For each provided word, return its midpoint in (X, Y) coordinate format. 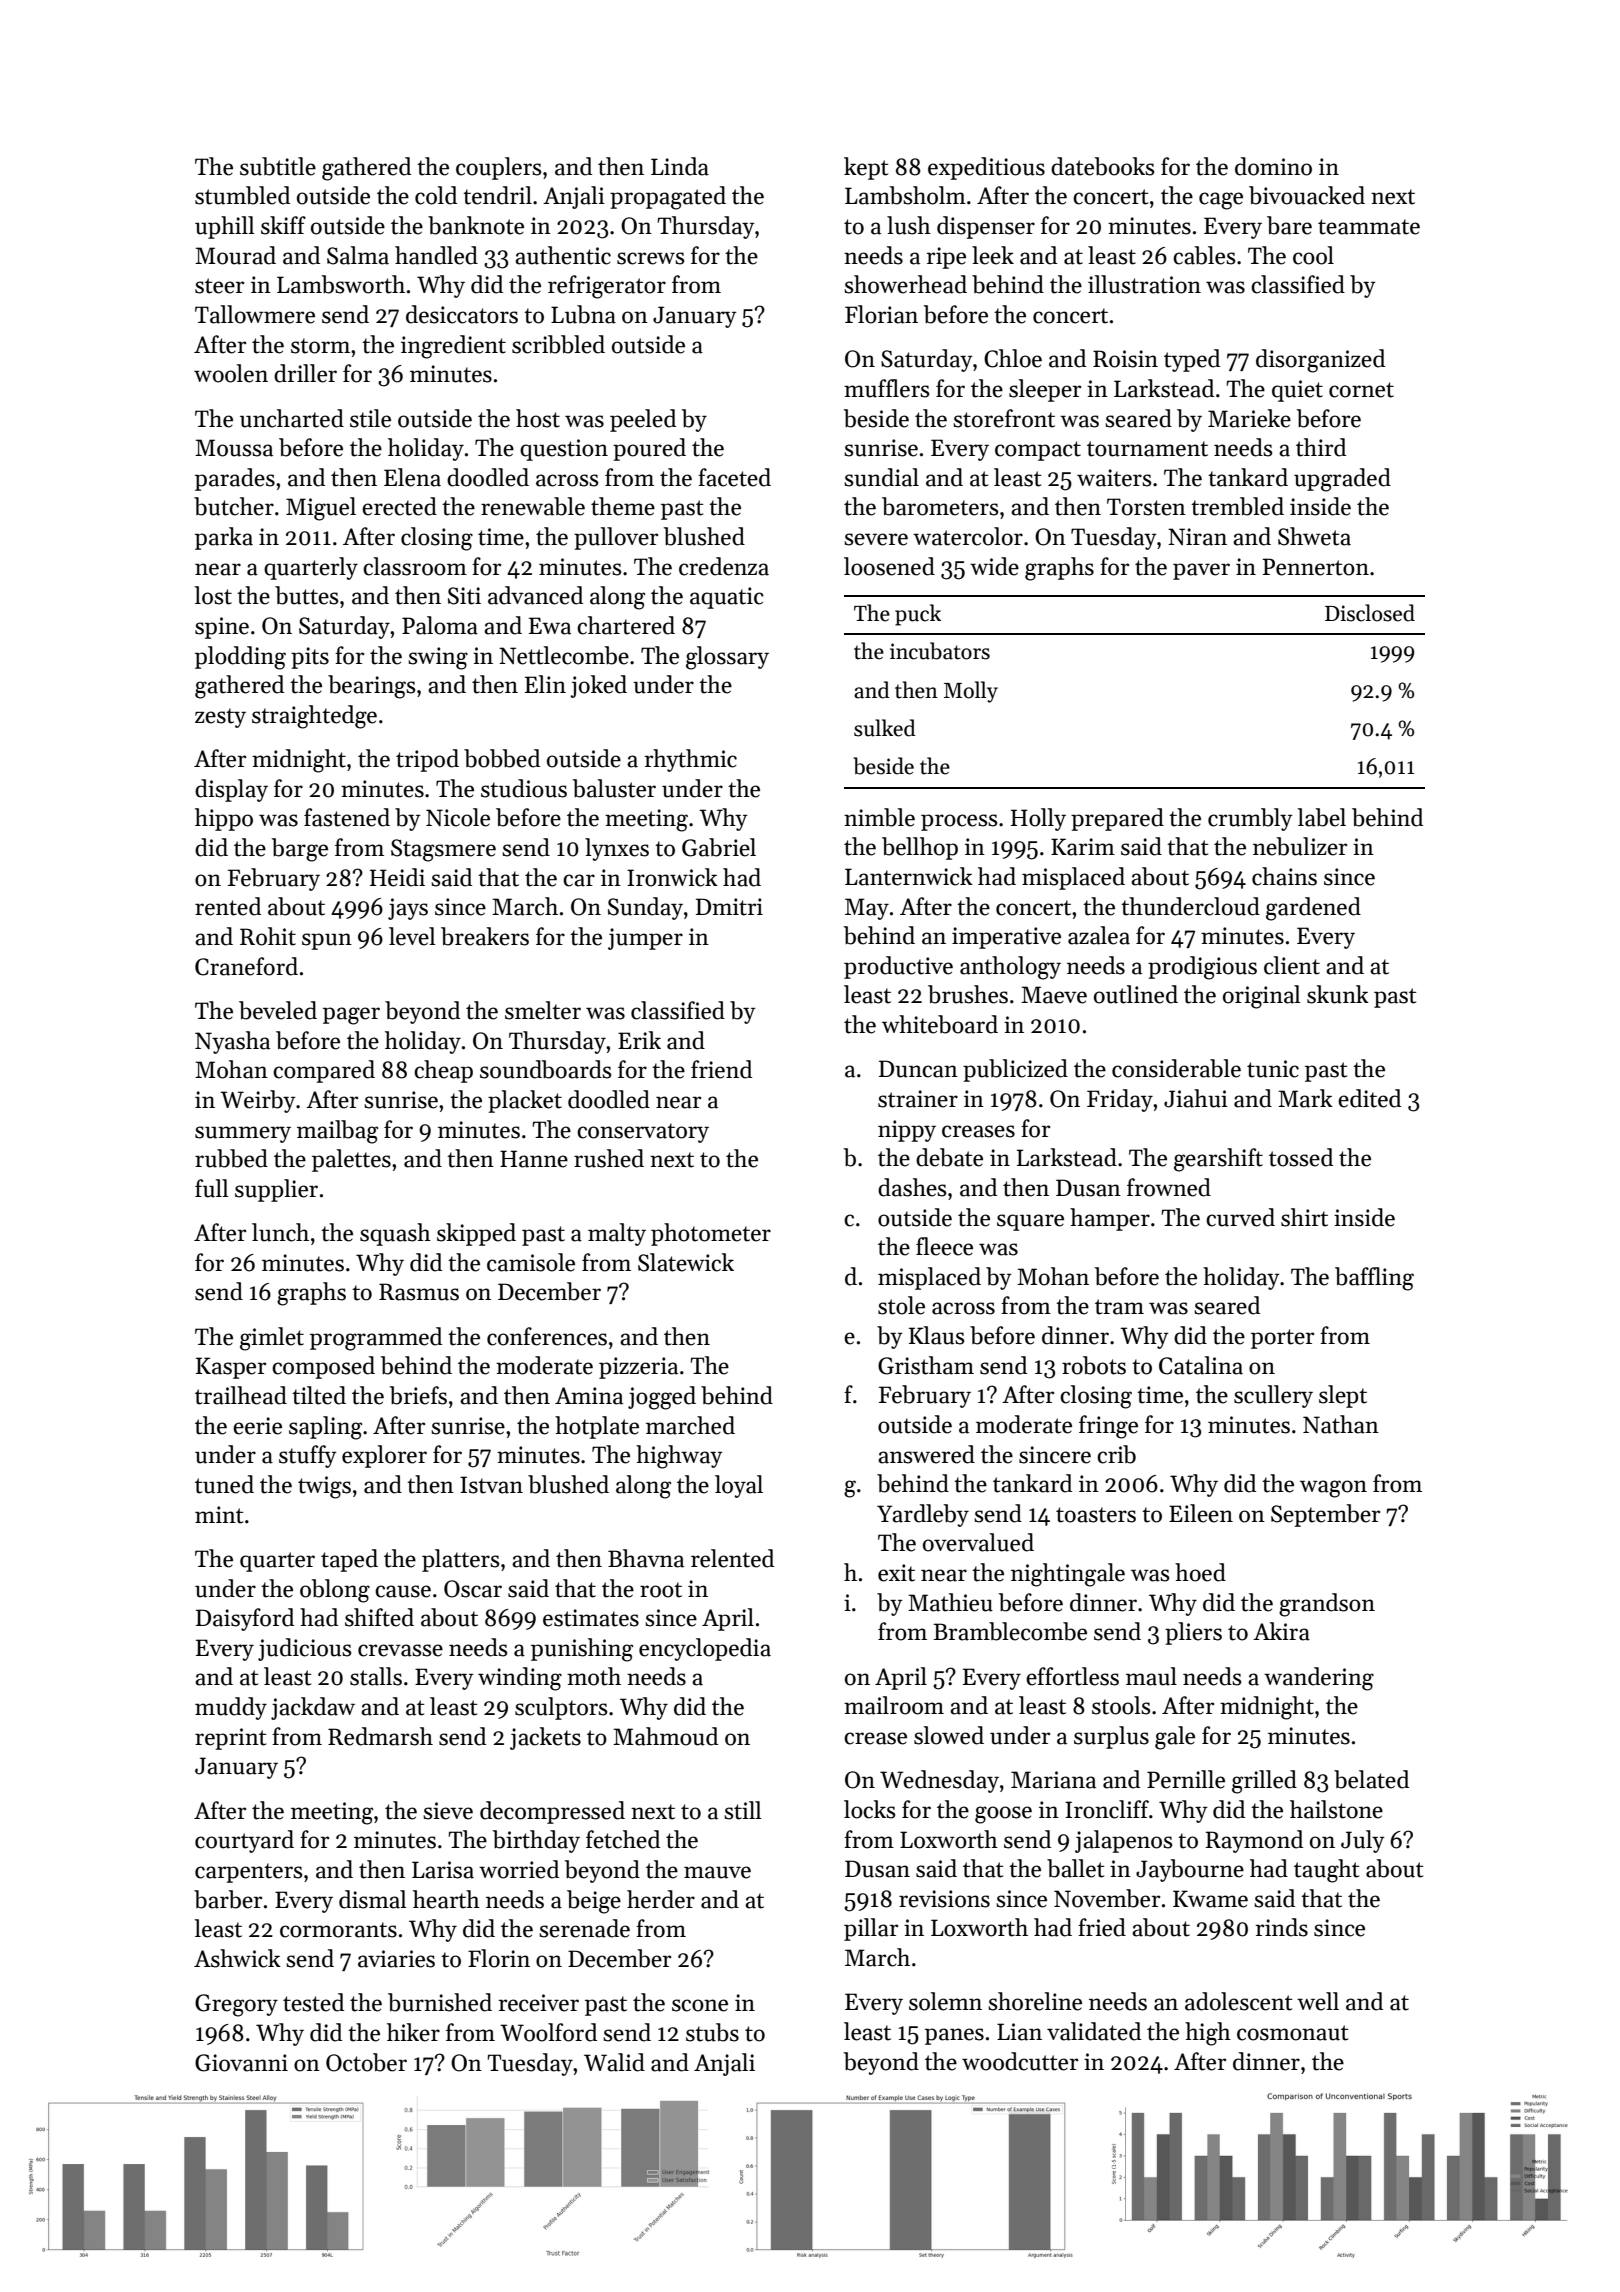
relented (732, 1558)
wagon (1333, 1489)
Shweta (1314, 536)
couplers (498, 168)
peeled (643, 420)
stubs (712, 2032)
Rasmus (419, 1292)
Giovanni (241, 2063)
